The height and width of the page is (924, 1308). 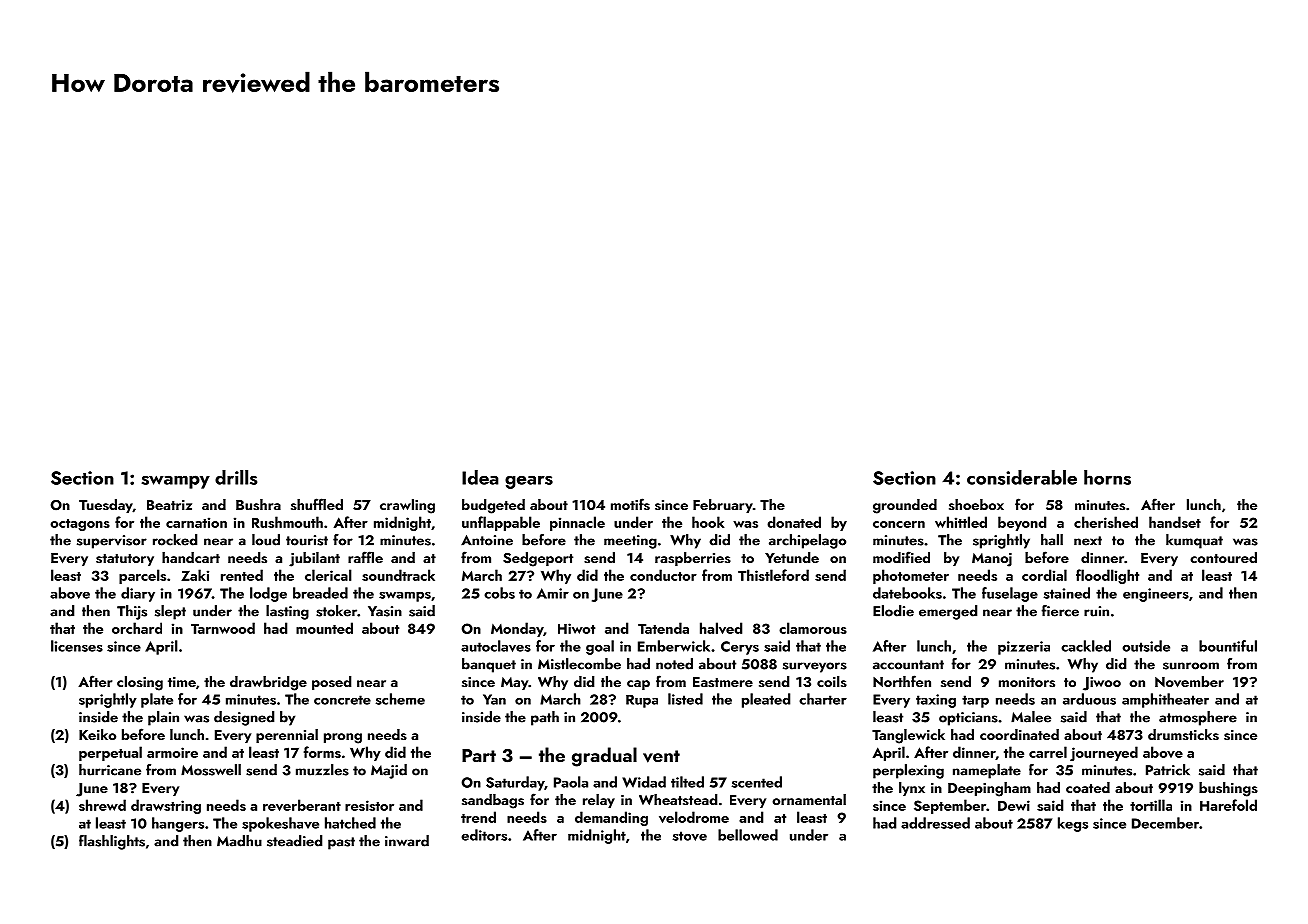 I want to click on fierce, so click(x=1060, y=611).
